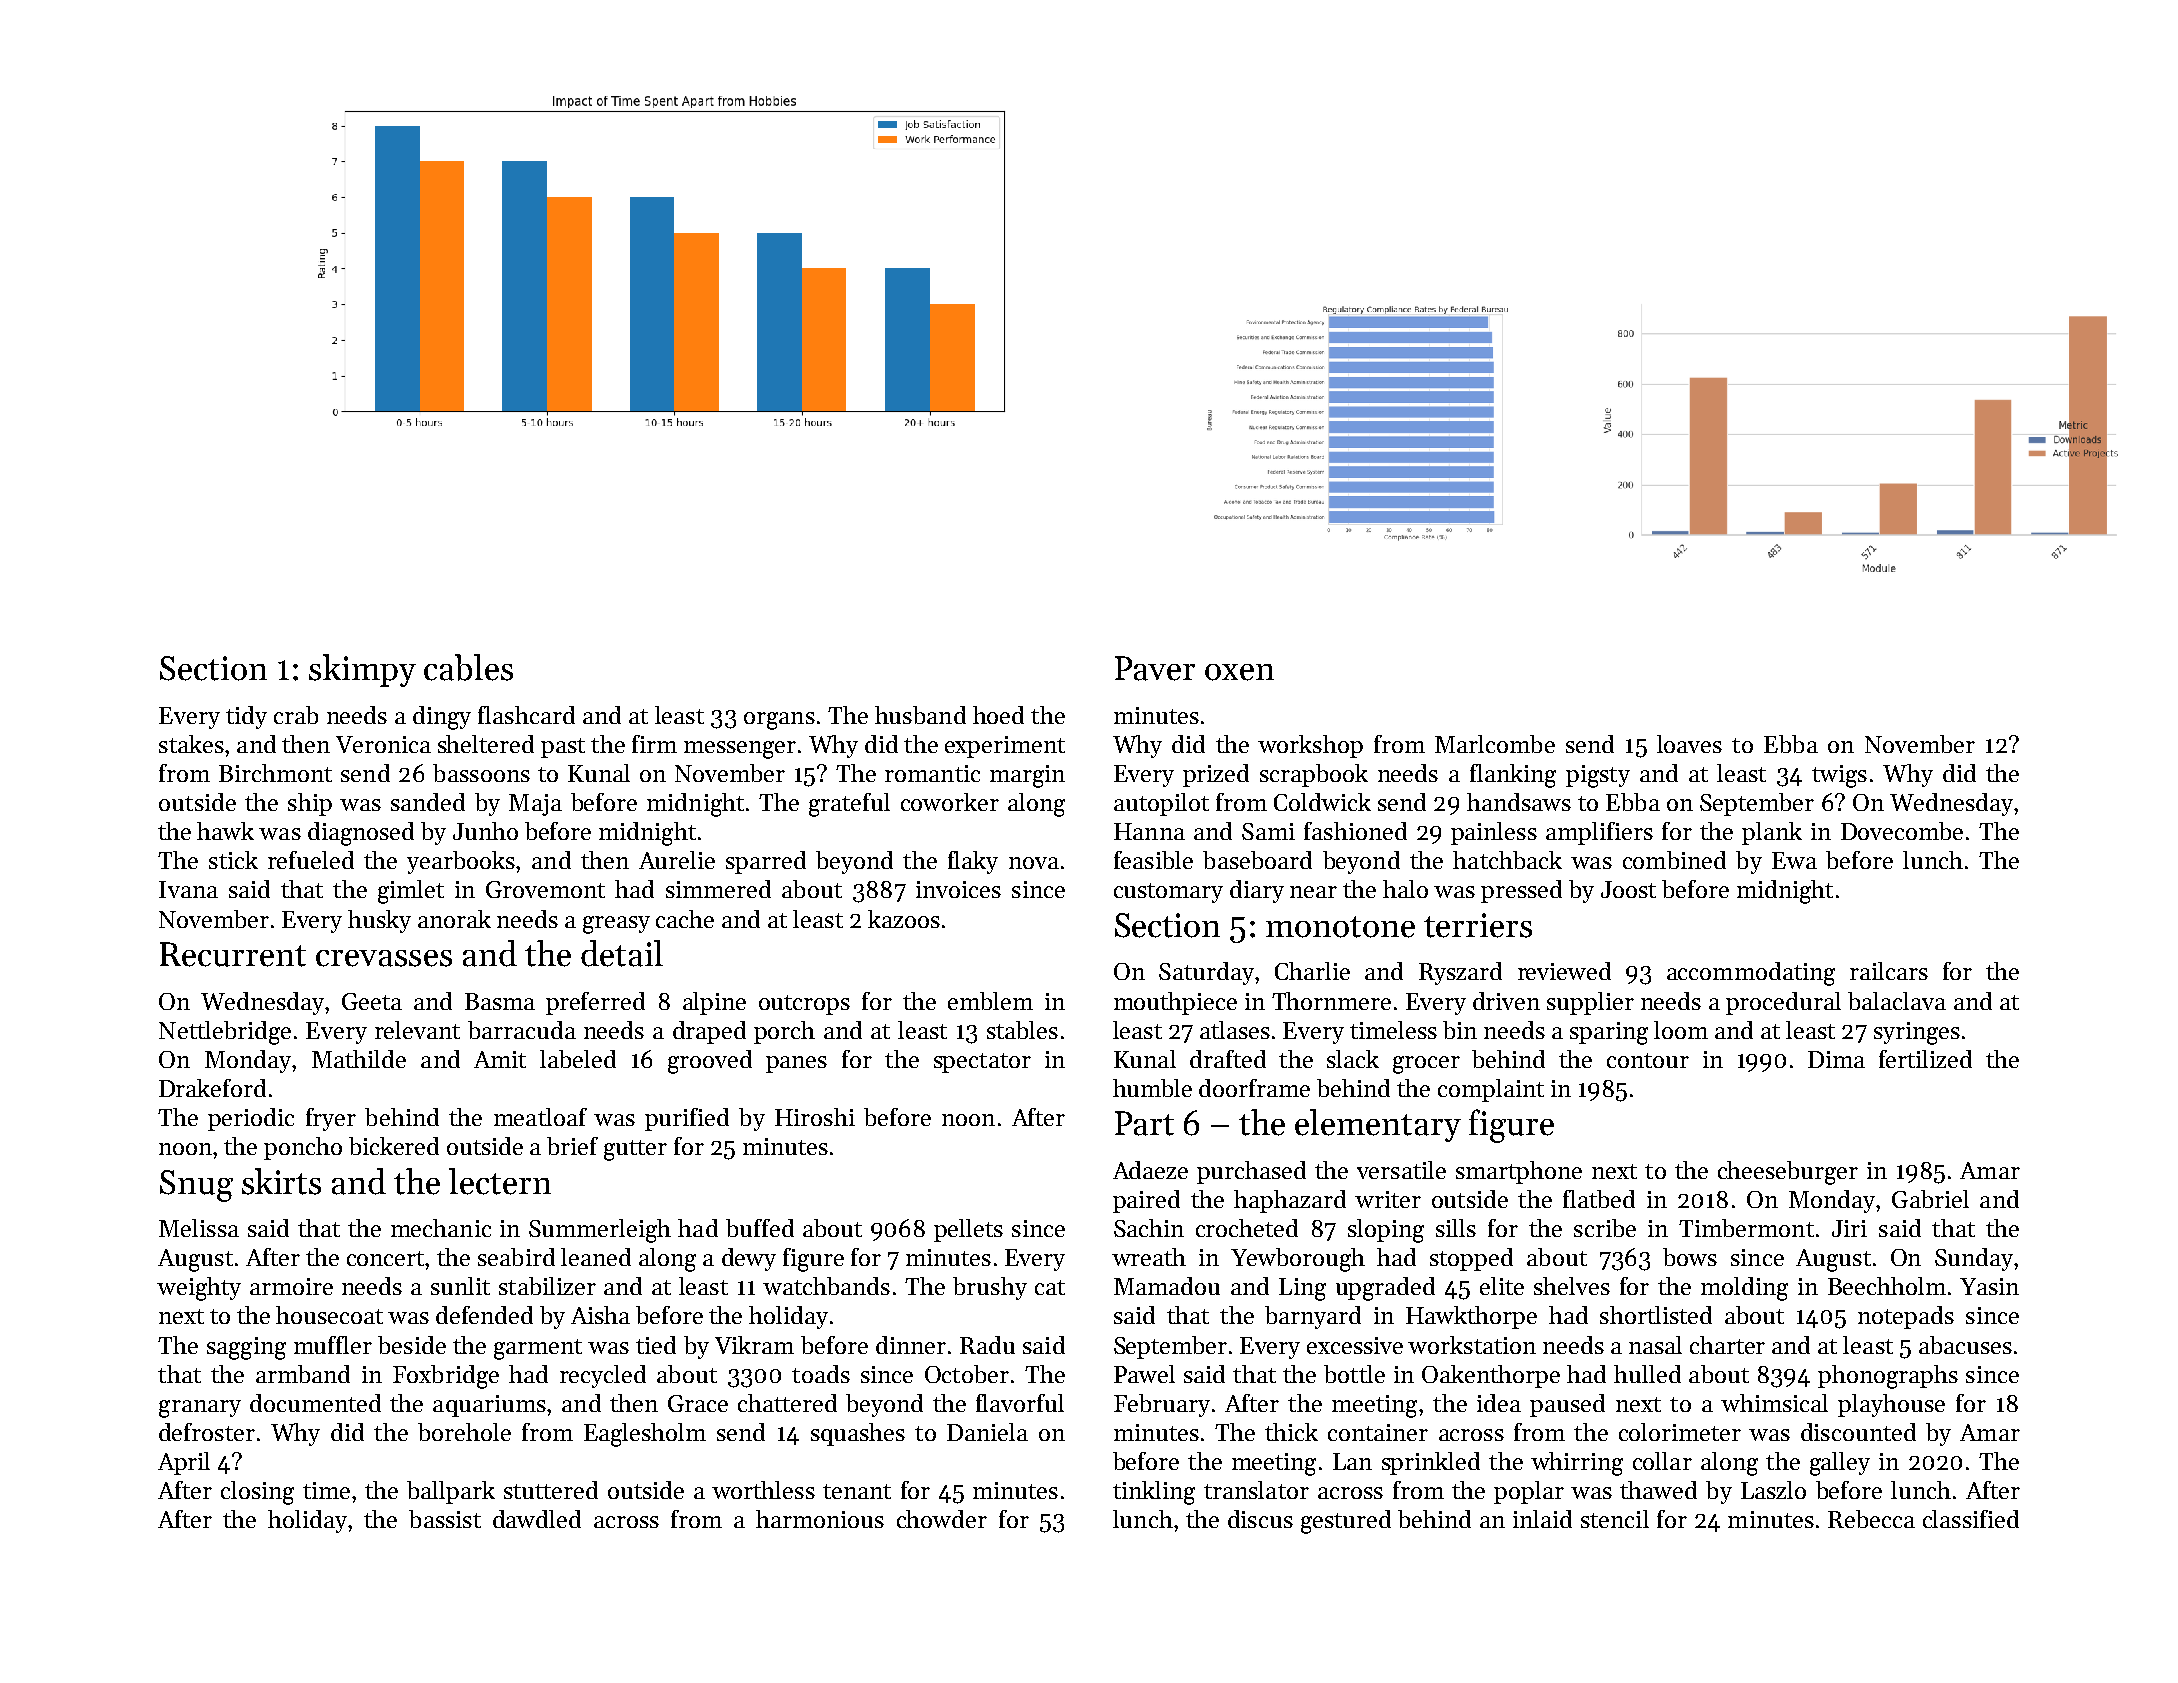 This image has width=2178, height=1683. I want to click on atlases, so click(1235, 1030).
